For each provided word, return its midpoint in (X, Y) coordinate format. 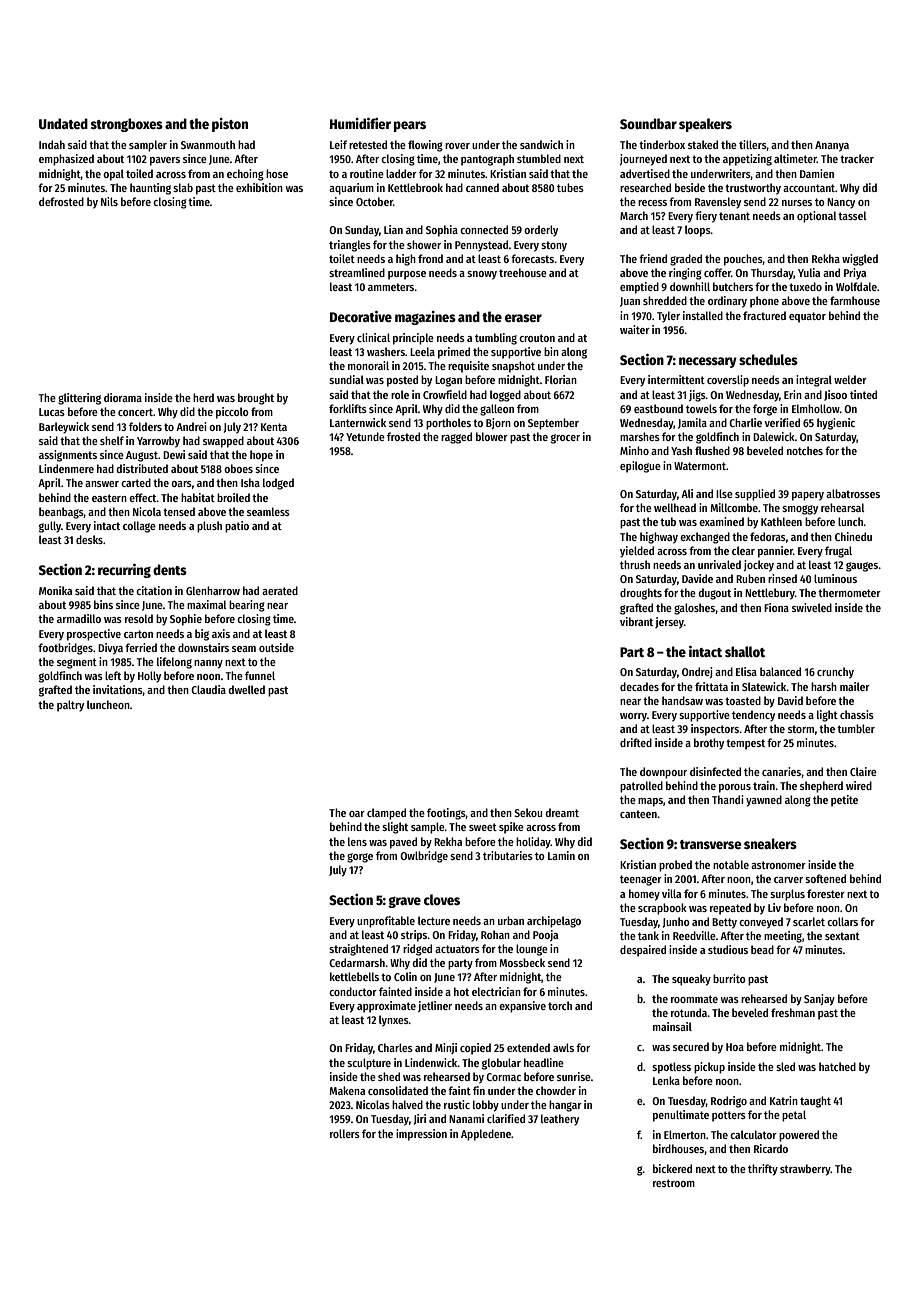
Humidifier (360, 123)
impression (421, 1135)
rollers (345, 1133)
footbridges (65, 649)
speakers (705, 125)
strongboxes (127, 125)
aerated (280, 590)
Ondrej (697, 672)
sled (785, 1066)
